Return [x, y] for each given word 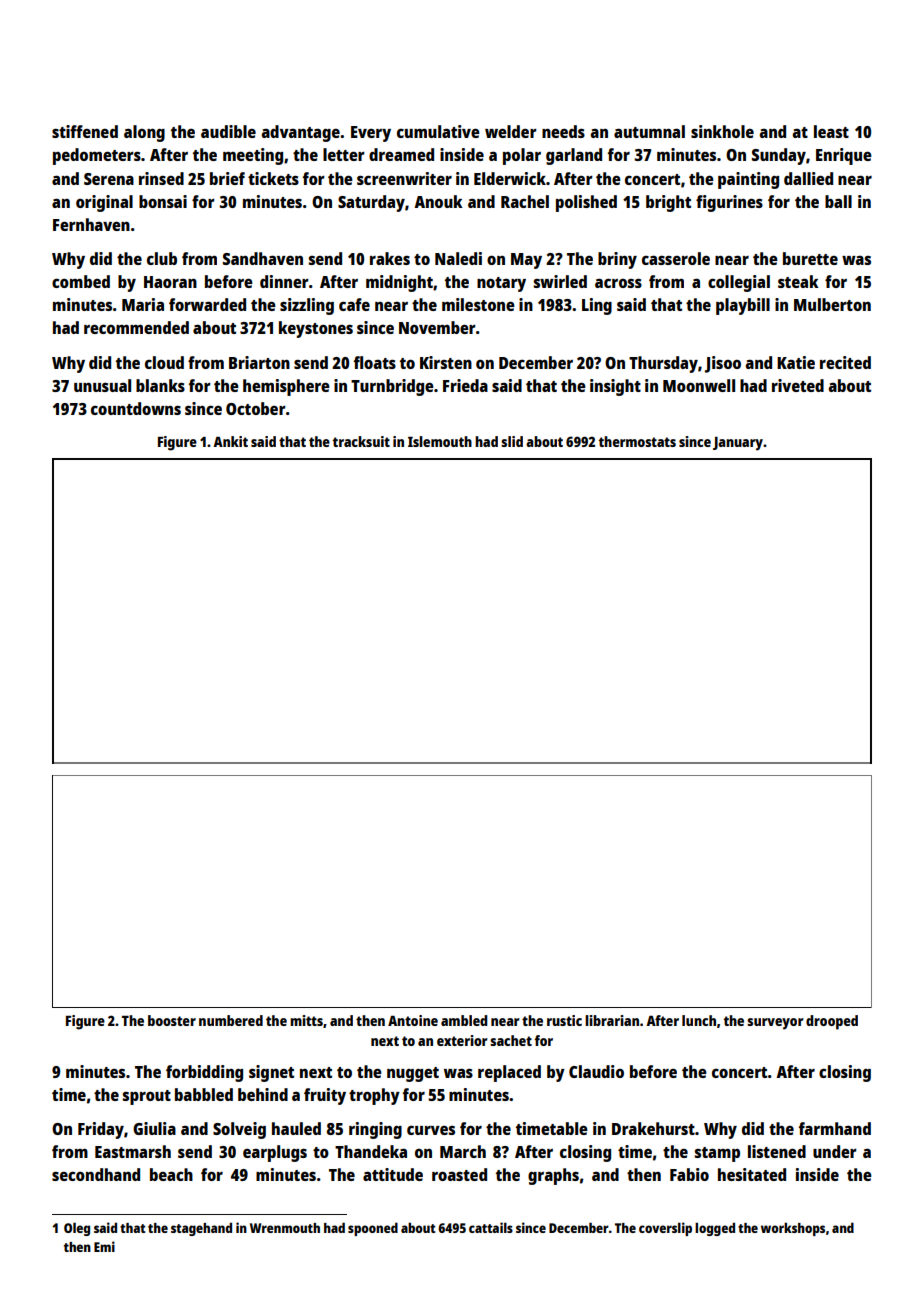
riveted [798, 385]
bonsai [163, 201]
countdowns [136, 408]
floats [375, 362]
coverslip [665, 1229]
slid [512, 441]
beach [171, 1174]
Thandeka [371, 1151]
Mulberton [832, 304]
